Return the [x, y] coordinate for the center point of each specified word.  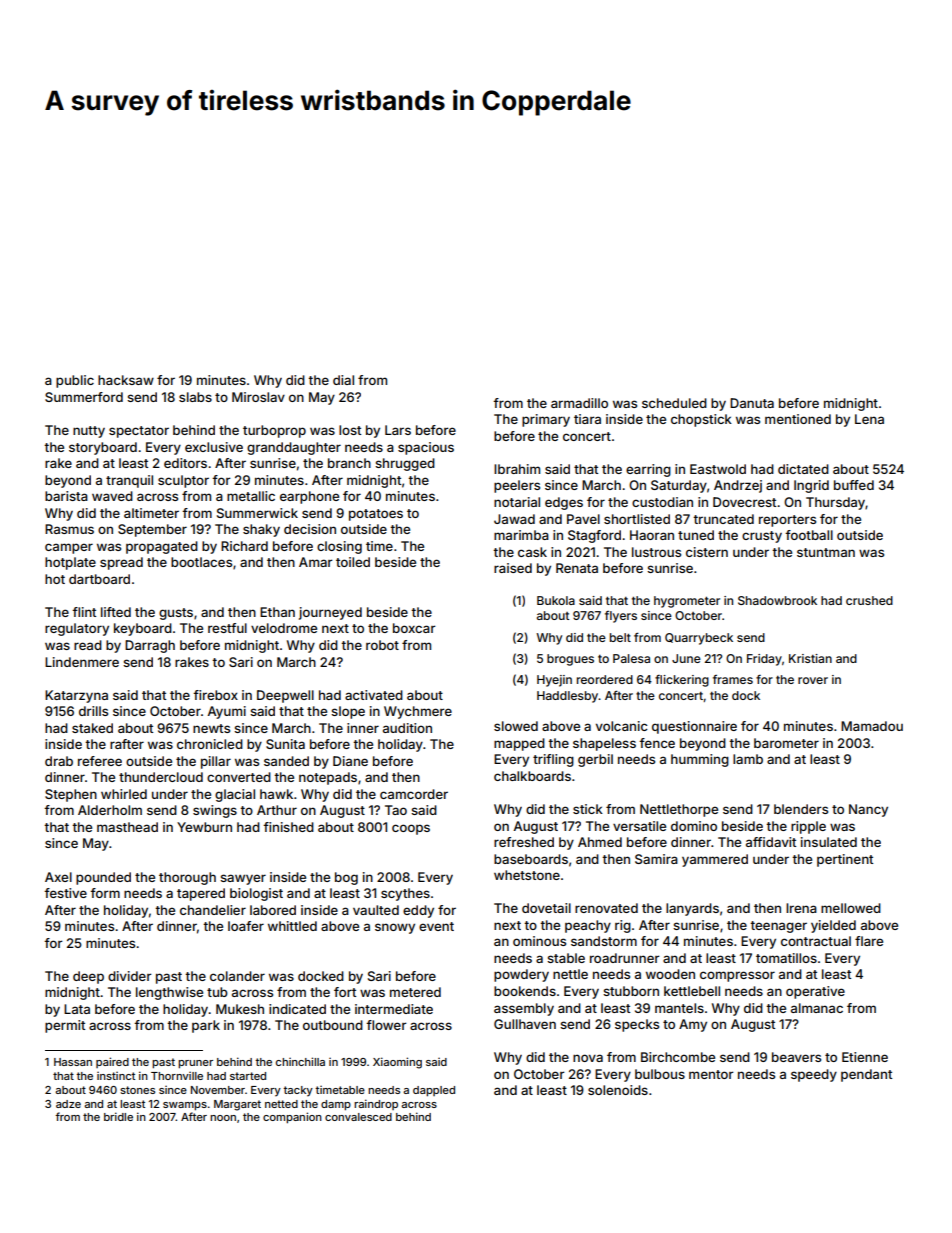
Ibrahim [517, 469]
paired [112, 1062]
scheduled [674, 403]
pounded [103, 878]
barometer [786, 743]
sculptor [183, 481]
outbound [333, 1025]
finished [288, 827]
